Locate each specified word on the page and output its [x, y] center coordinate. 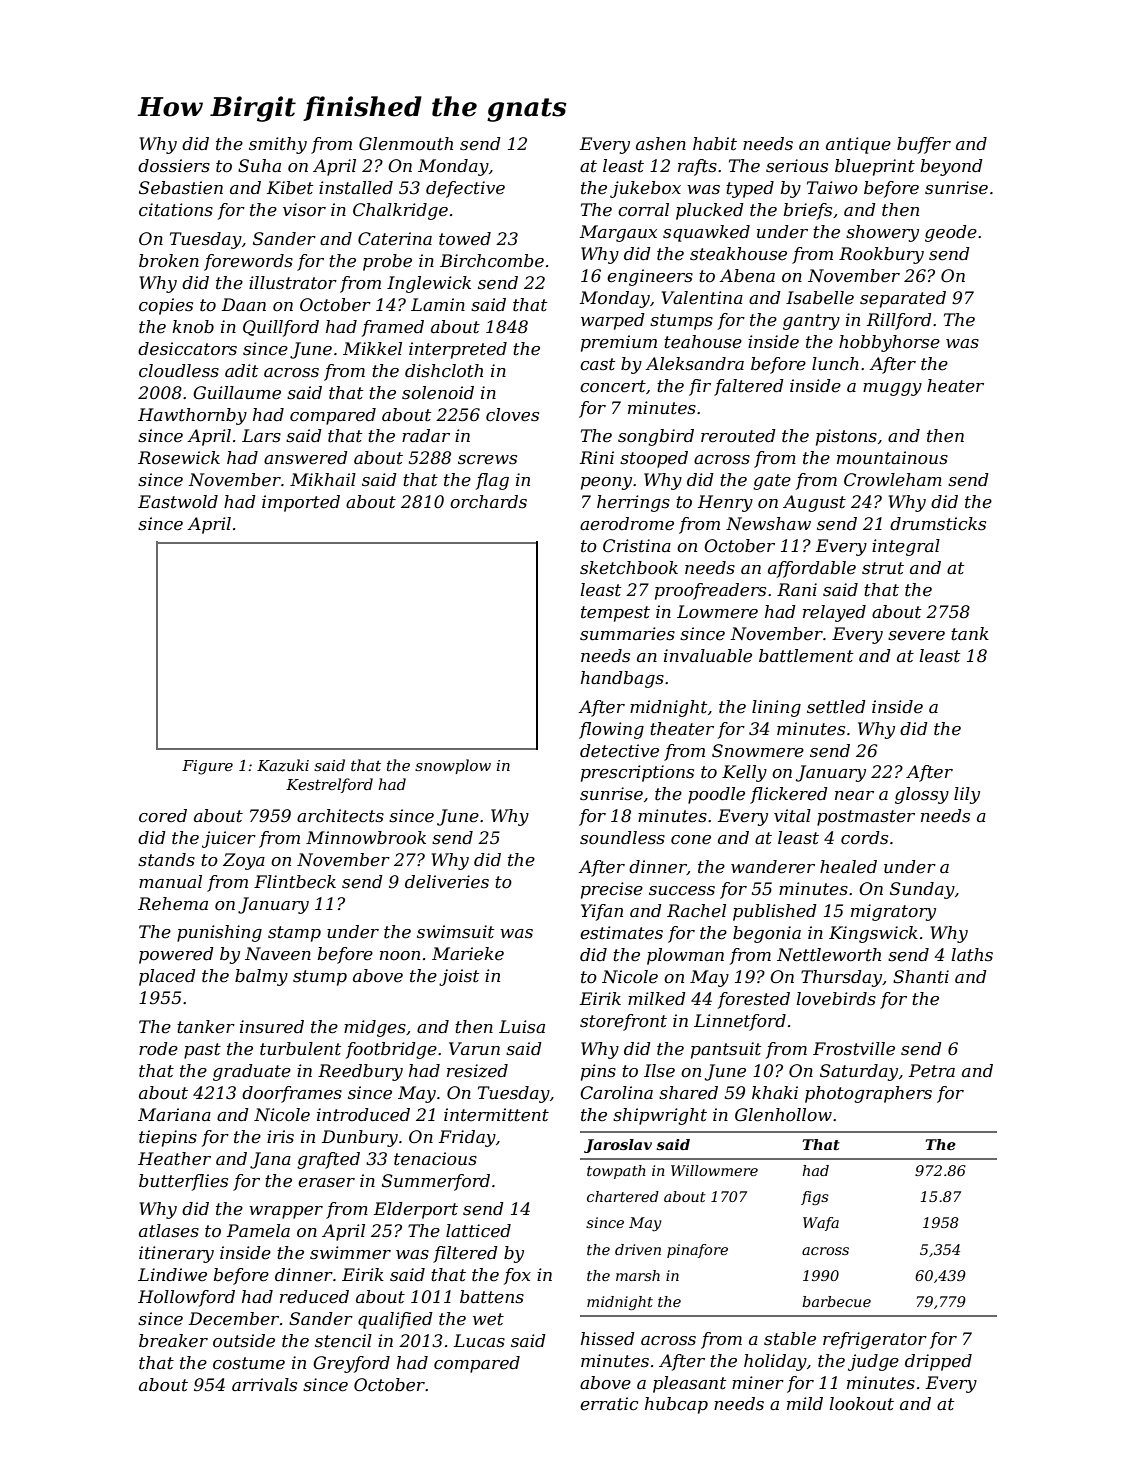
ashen [661, 143]
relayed [834, 613]
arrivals [264, 1385]
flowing [611, 730]
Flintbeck [295, 881]
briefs [807, 211]
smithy [278, 145]
